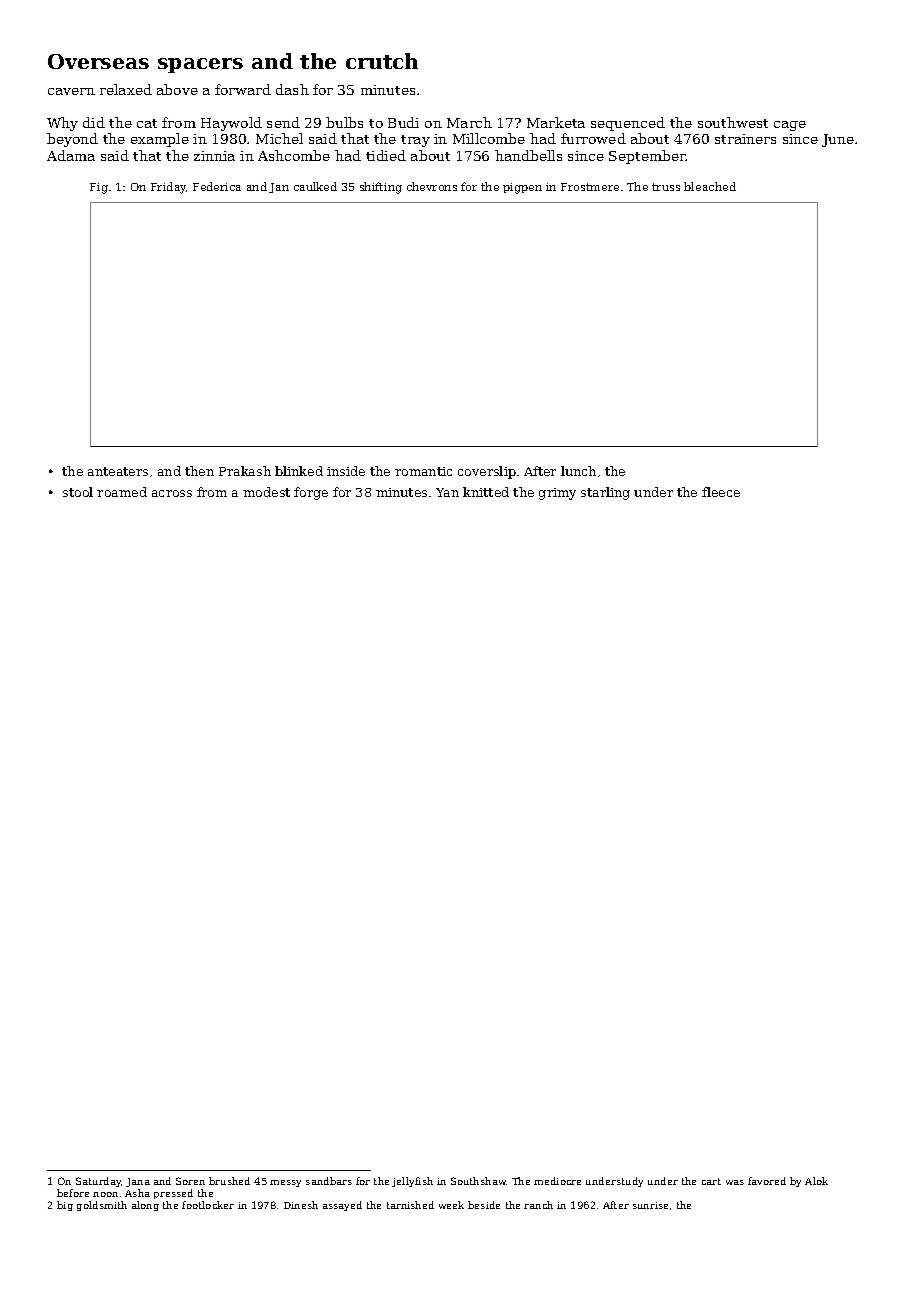  What do you see at coordinates (382, 61) in the page?
I see `crutch` at bounding box center [382, 61].
